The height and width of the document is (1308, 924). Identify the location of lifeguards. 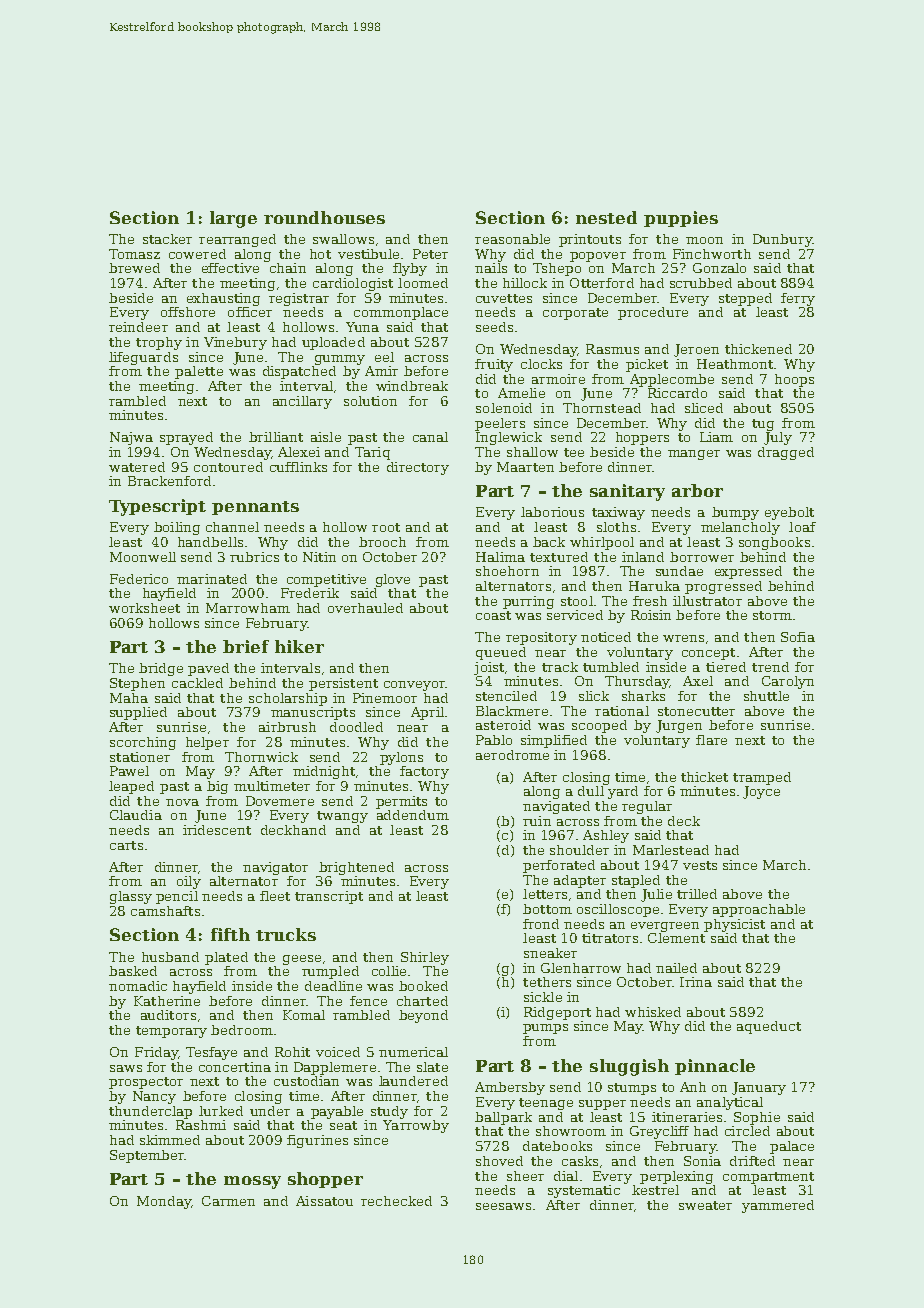
(143, 358).
